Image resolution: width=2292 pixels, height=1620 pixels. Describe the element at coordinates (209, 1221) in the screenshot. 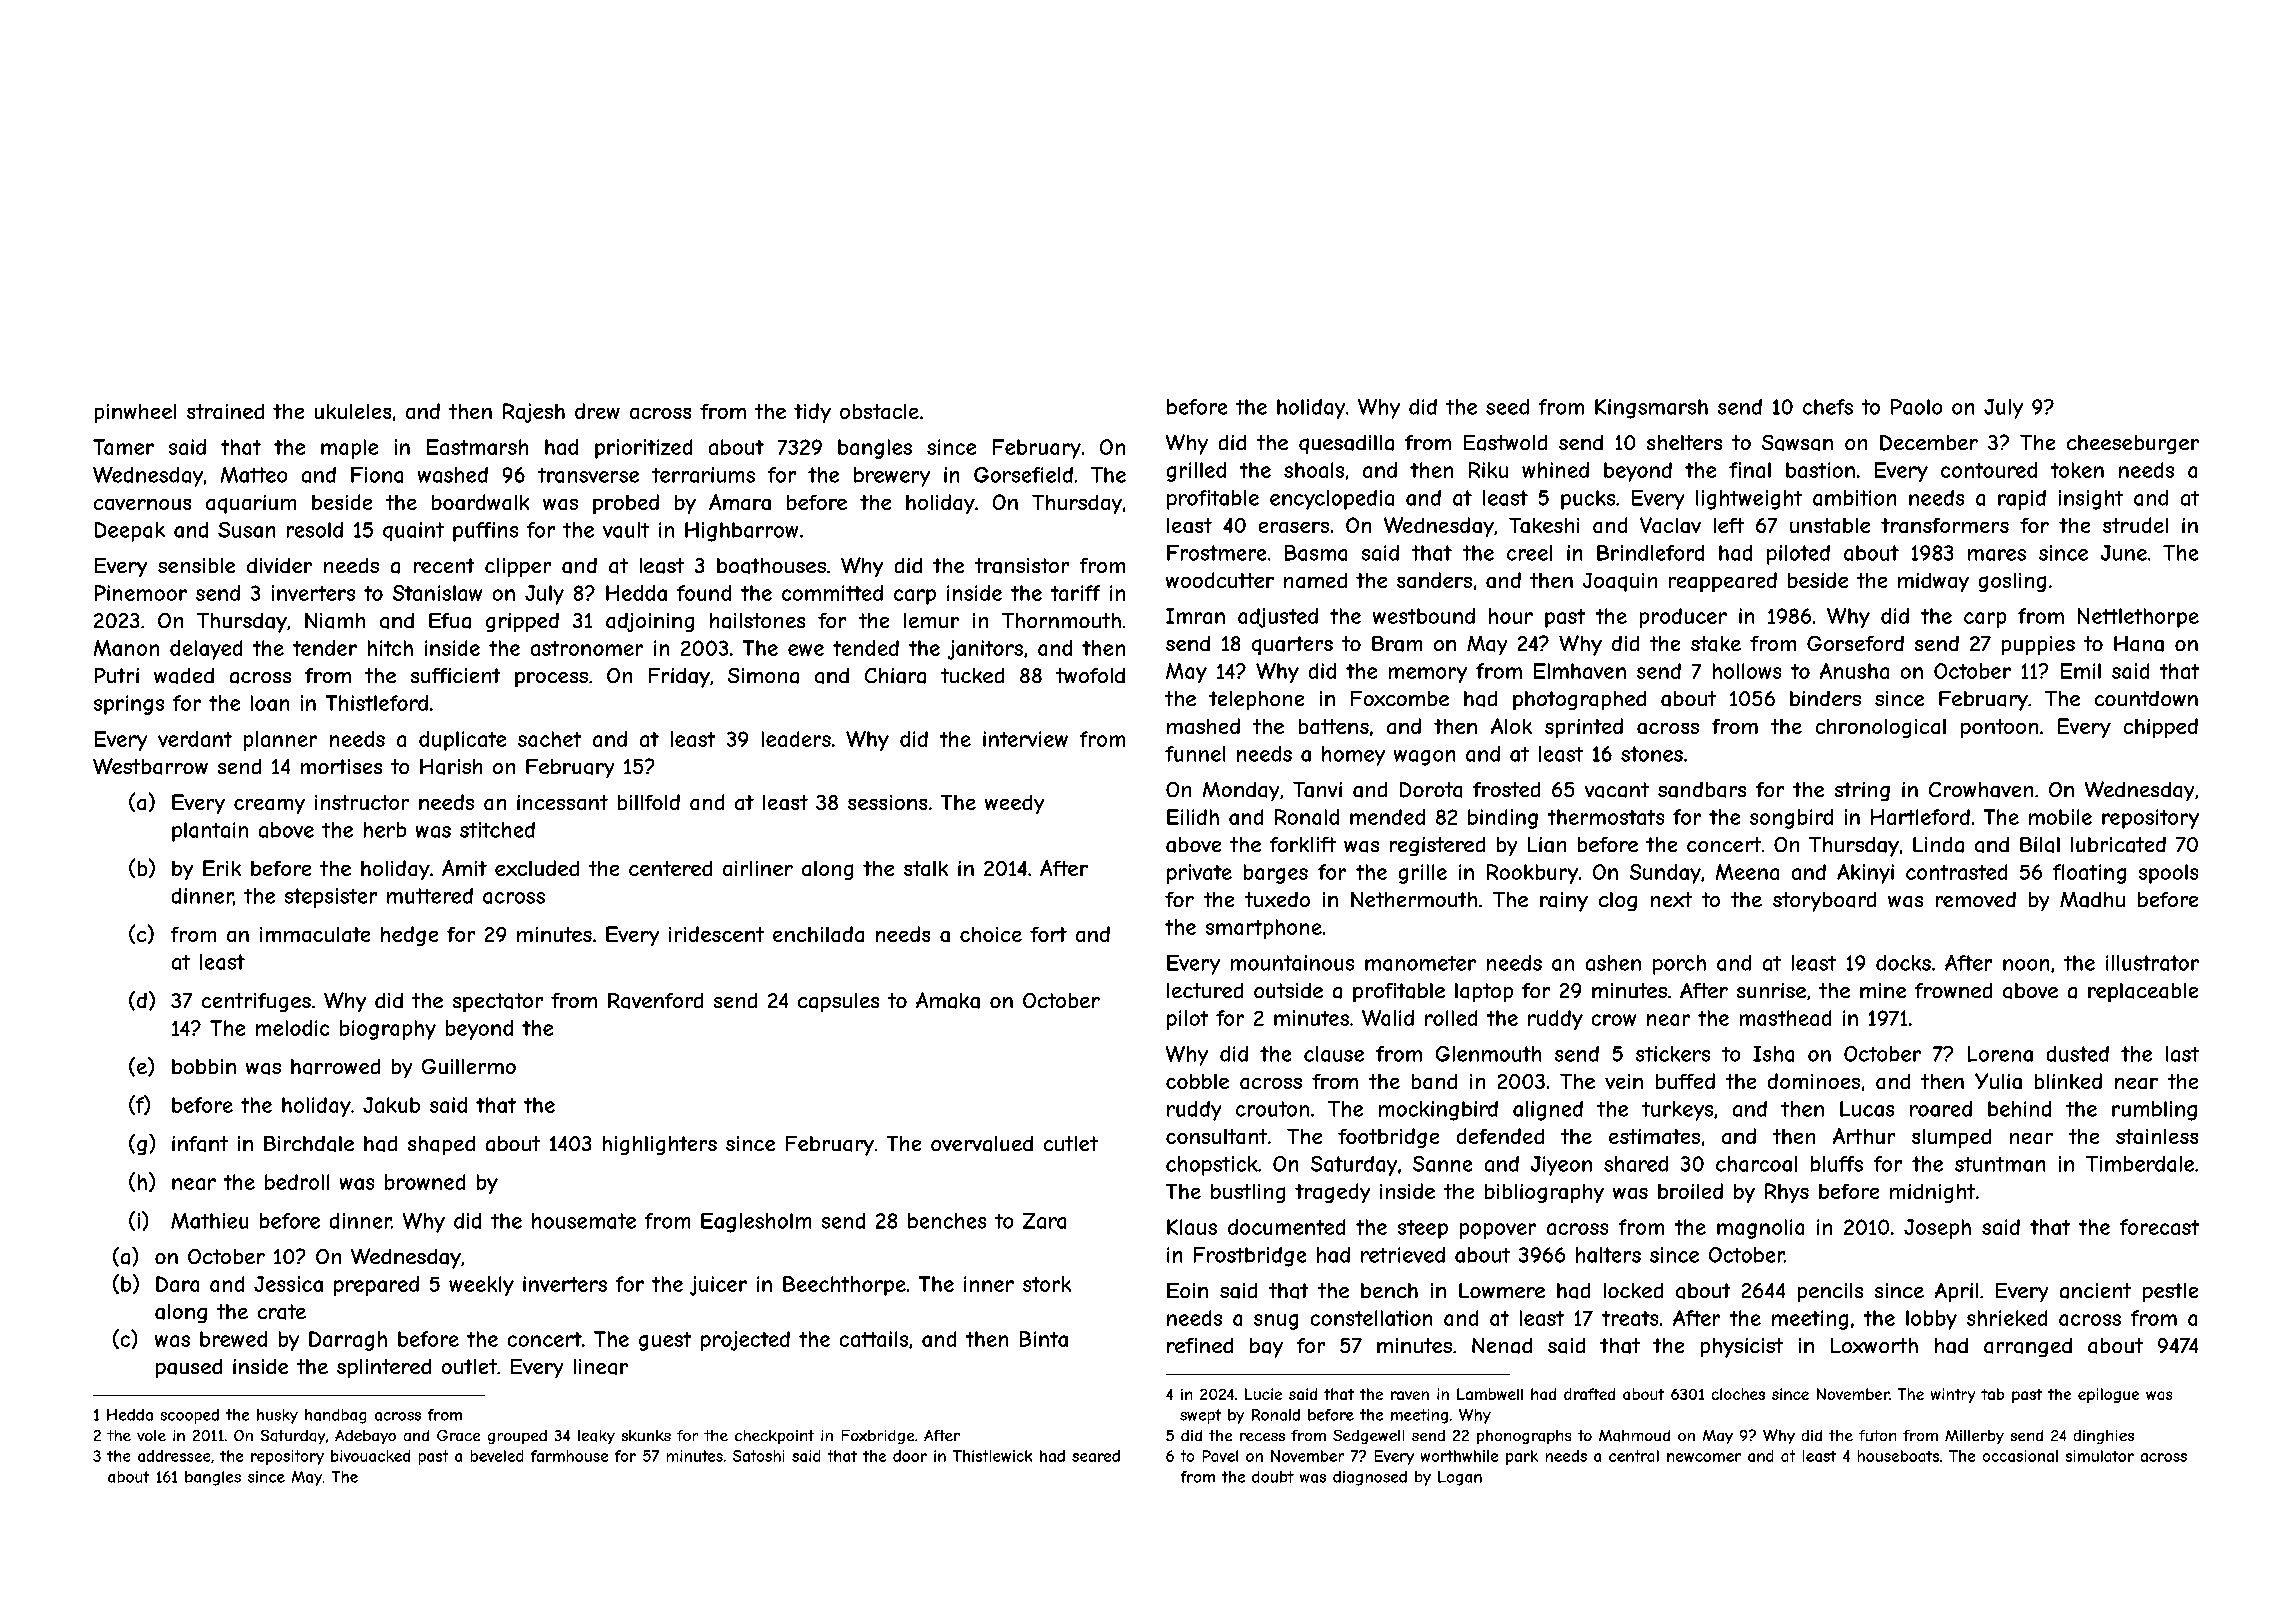

I see `Mathieu` at that location.
